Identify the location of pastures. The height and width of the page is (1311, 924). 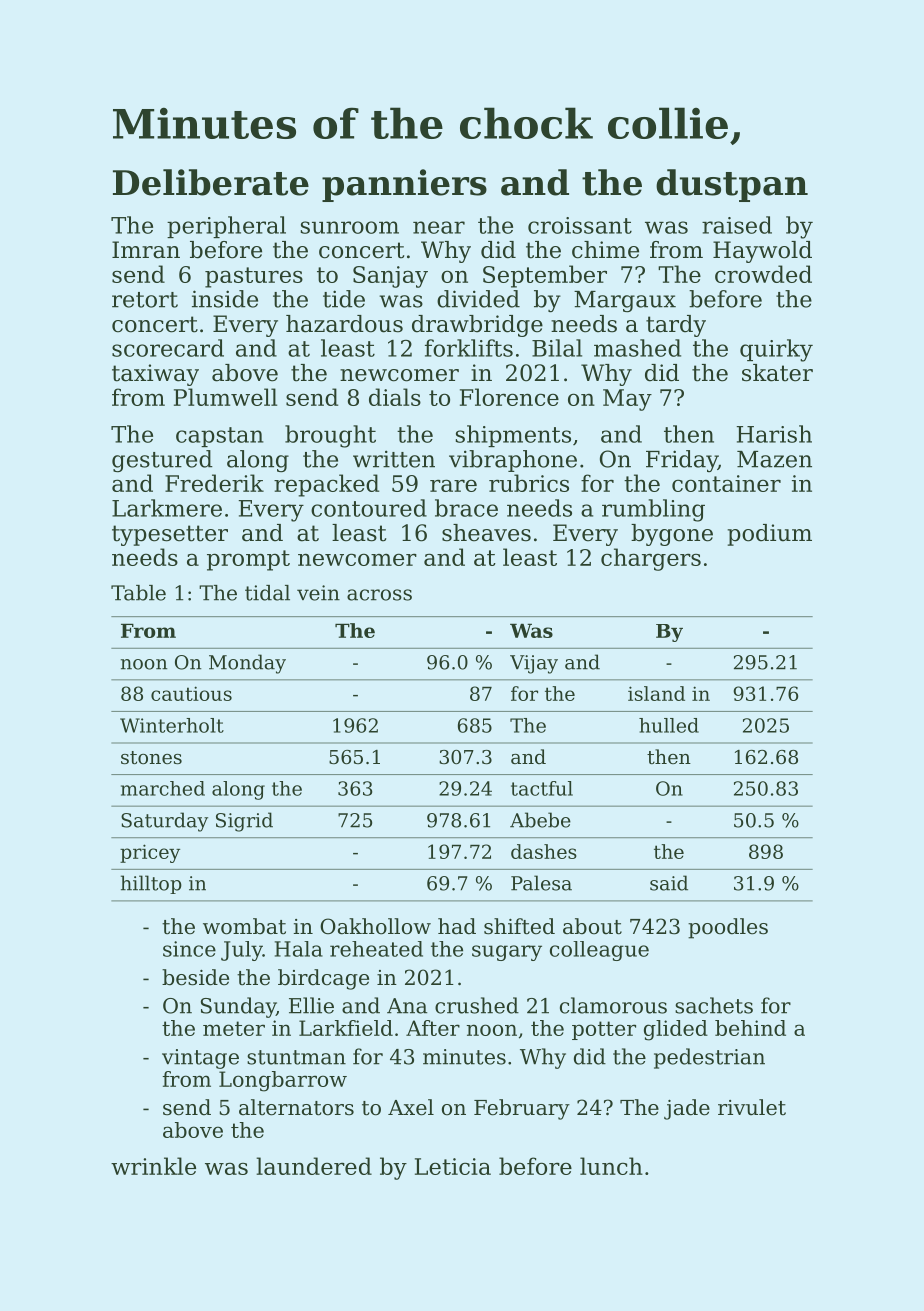
(254, 277).
